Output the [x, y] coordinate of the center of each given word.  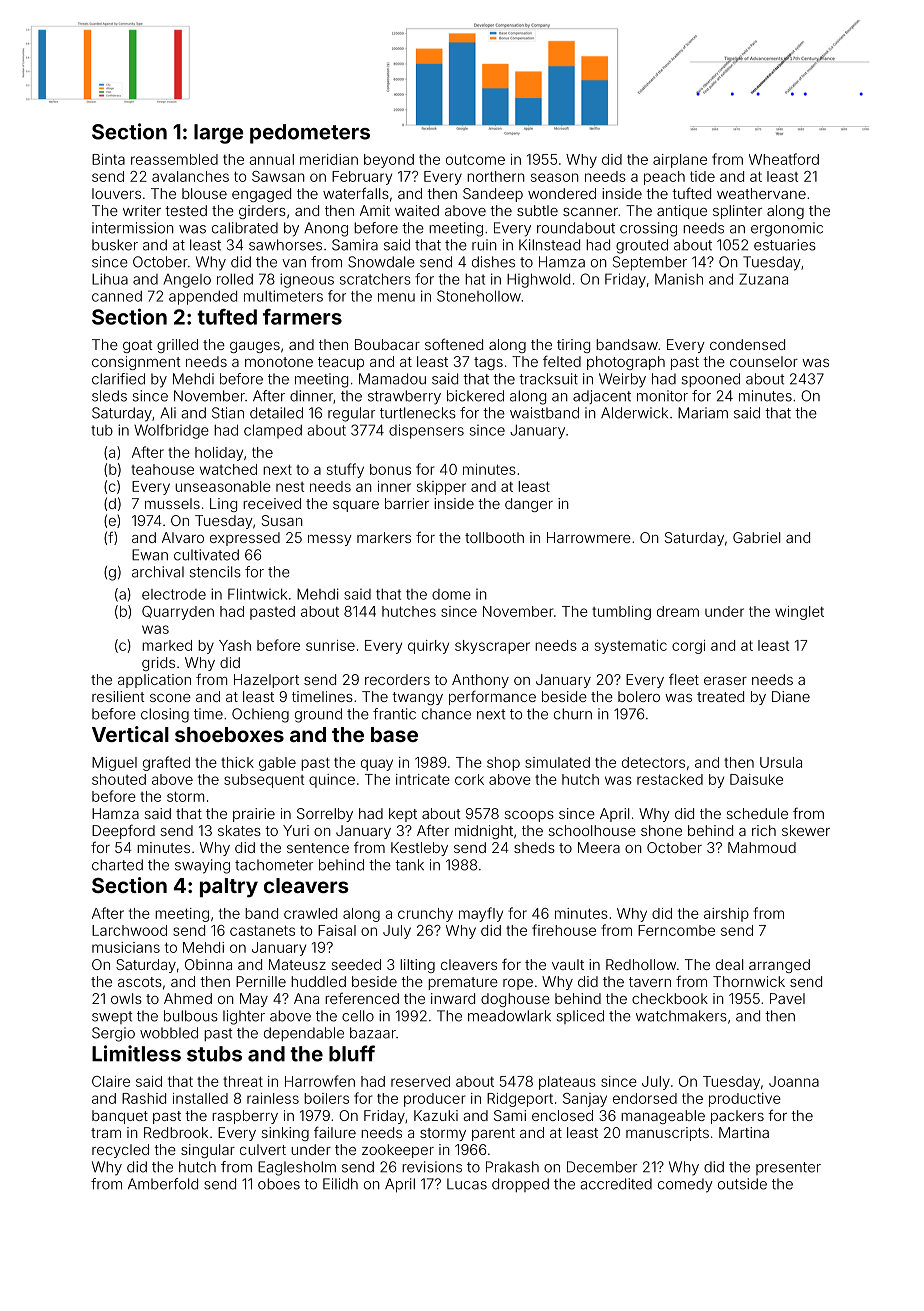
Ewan [150, 555]
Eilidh [340, 1184]
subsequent [264, 781]
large [219, 134]
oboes [279, 1184]
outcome [475, 160]
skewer [806, 830]
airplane [680, 161]
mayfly [481, 914]
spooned [711, 380]
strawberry [404, 397]
